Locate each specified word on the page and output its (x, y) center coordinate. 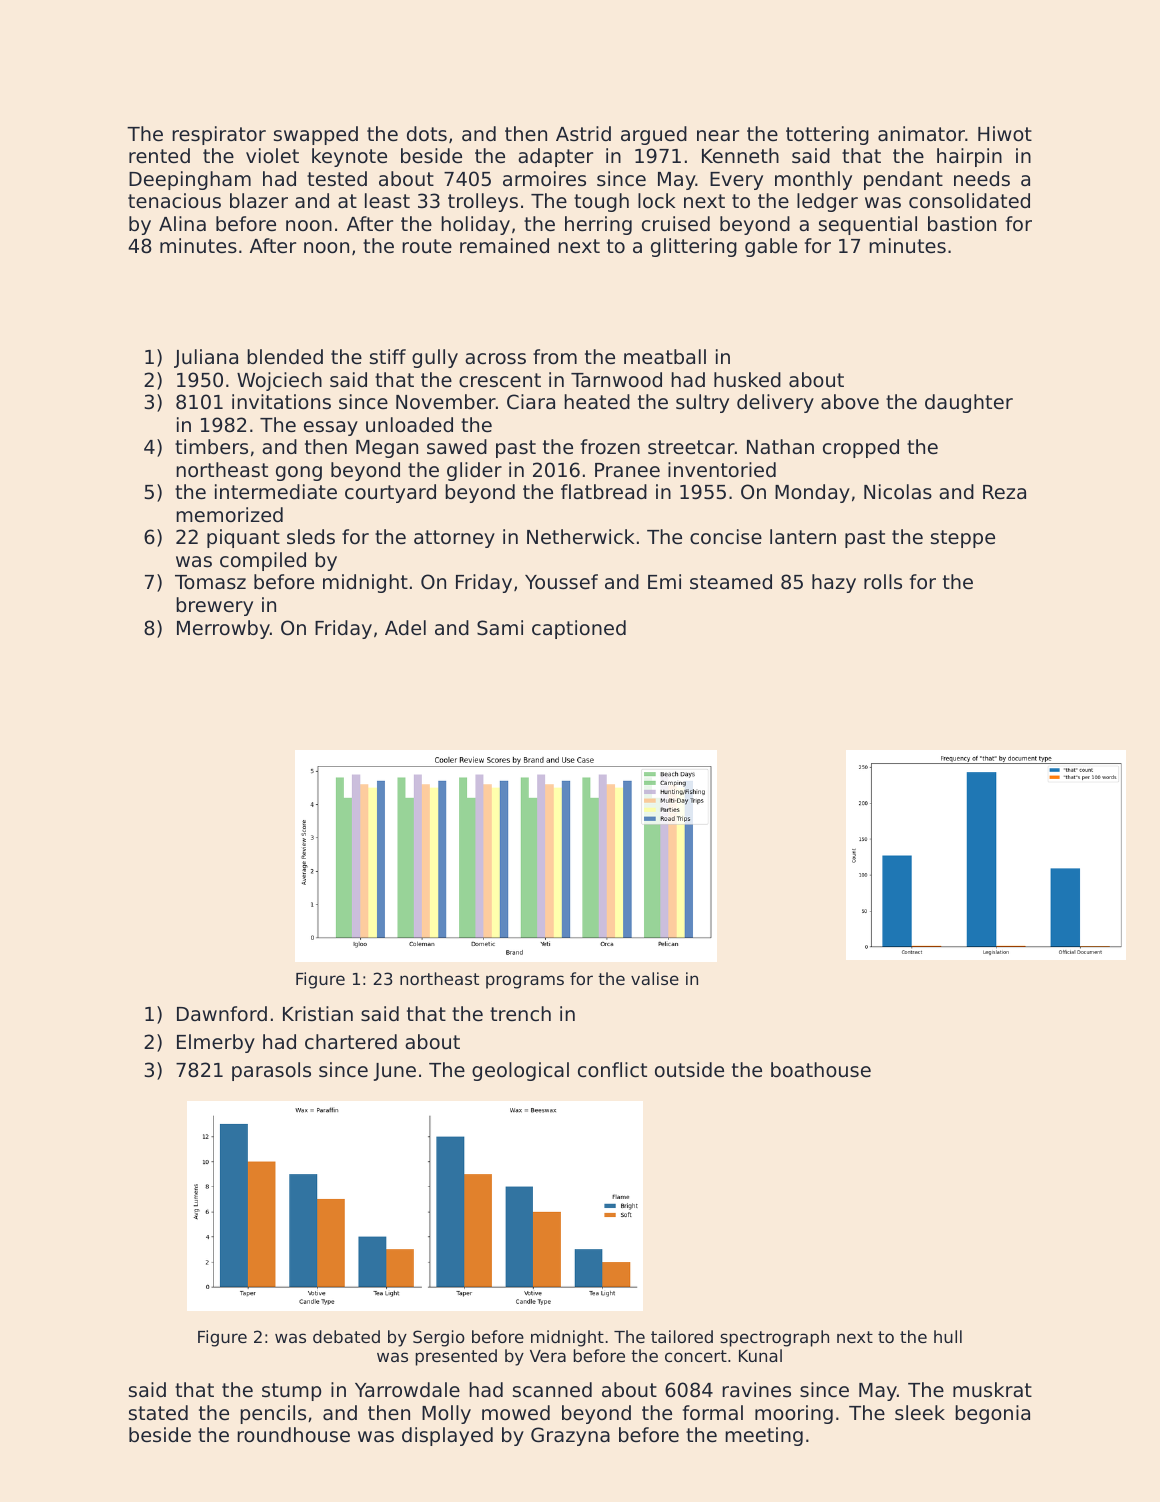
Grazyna (570, 1436)
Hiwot (1005, 133)
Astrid (583, 133)
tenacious (174, 200)
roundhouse (293, 1434)
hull (948, 1336)
